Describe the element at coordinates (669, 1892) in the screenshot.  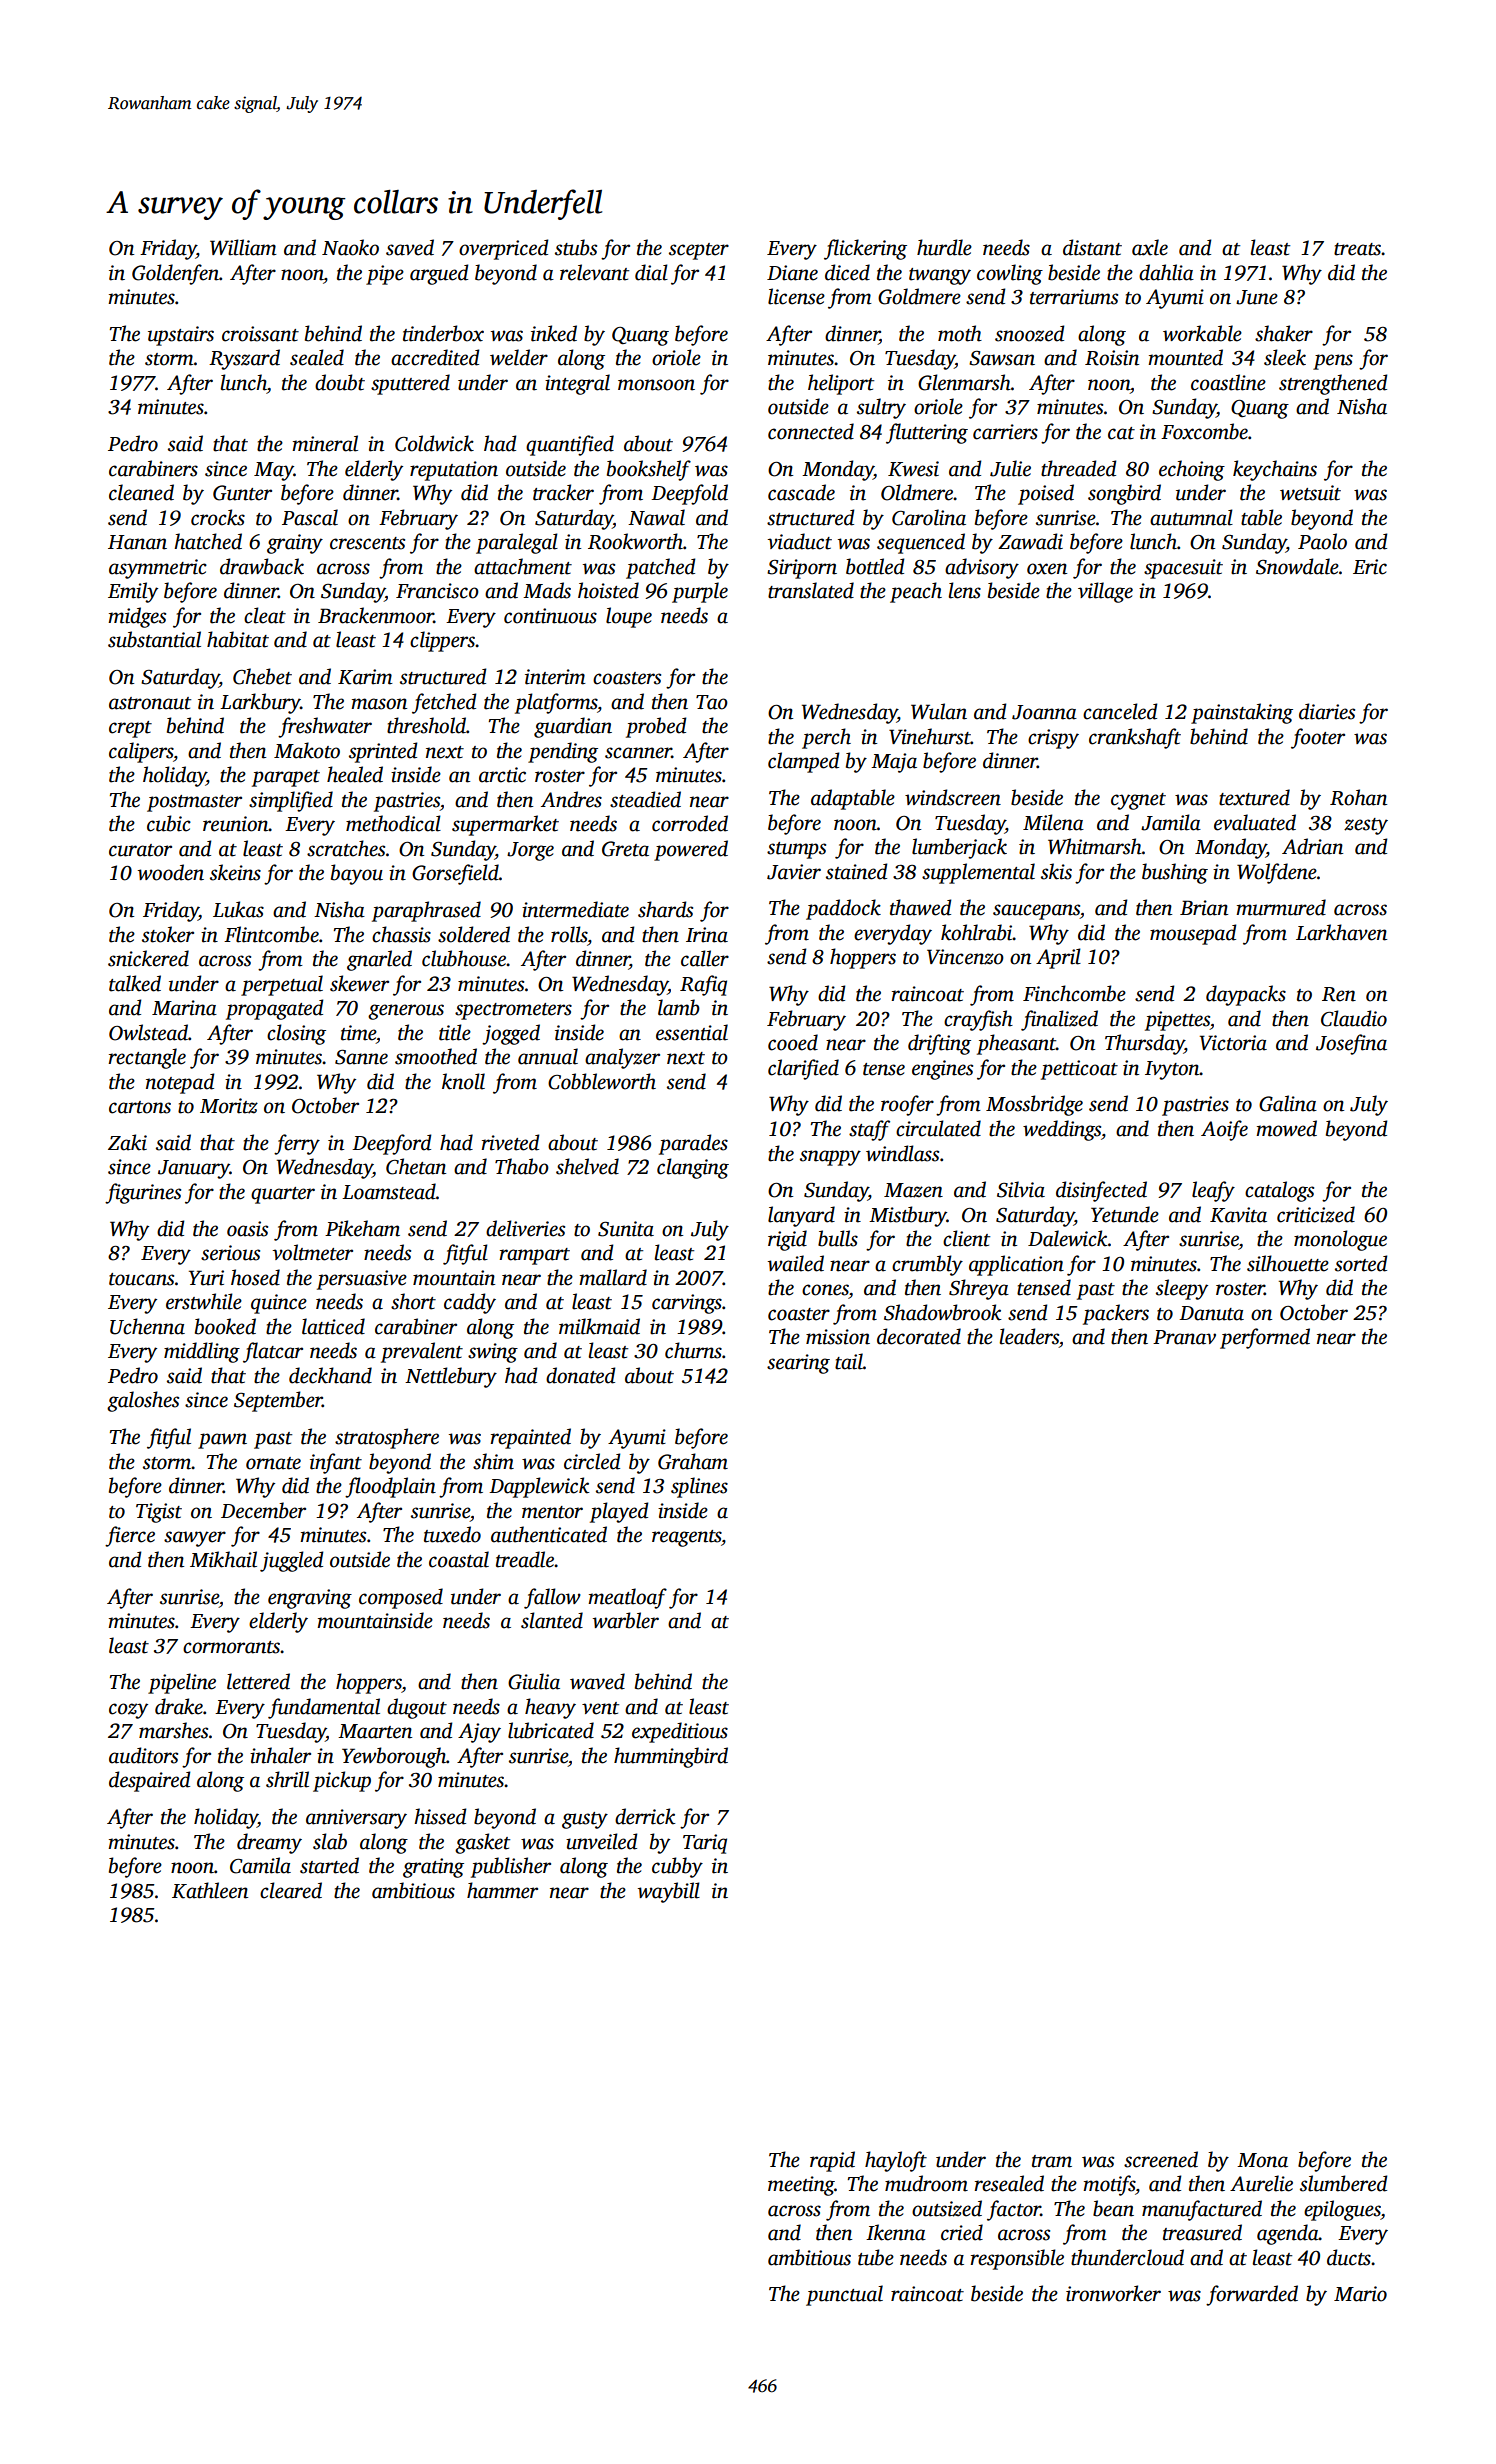
I see `waybill` at that location.
